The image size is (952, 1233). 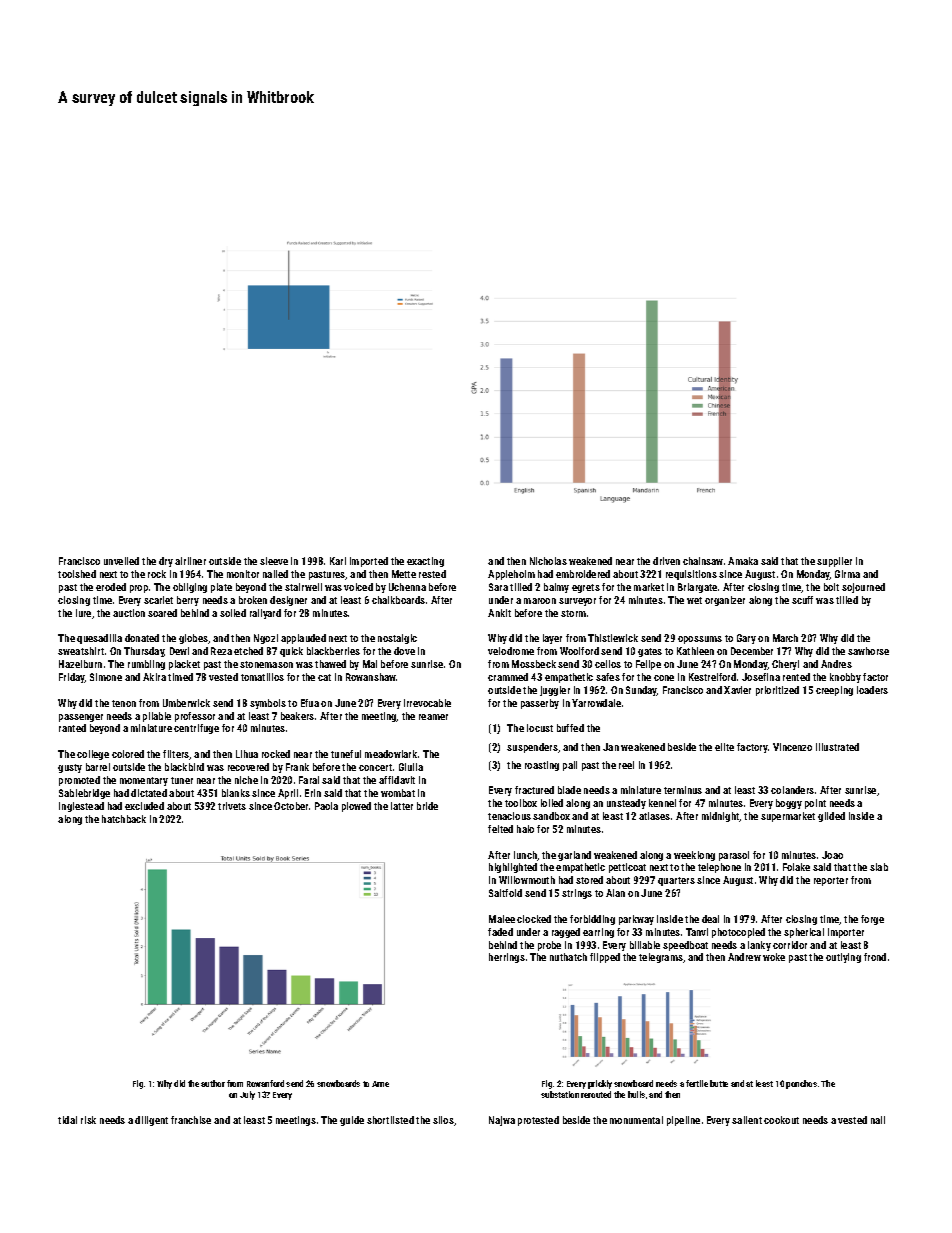 What do you see at coordinates (124, 819) in the image?
I see `hatchback` at bounding box center [124, 819].
